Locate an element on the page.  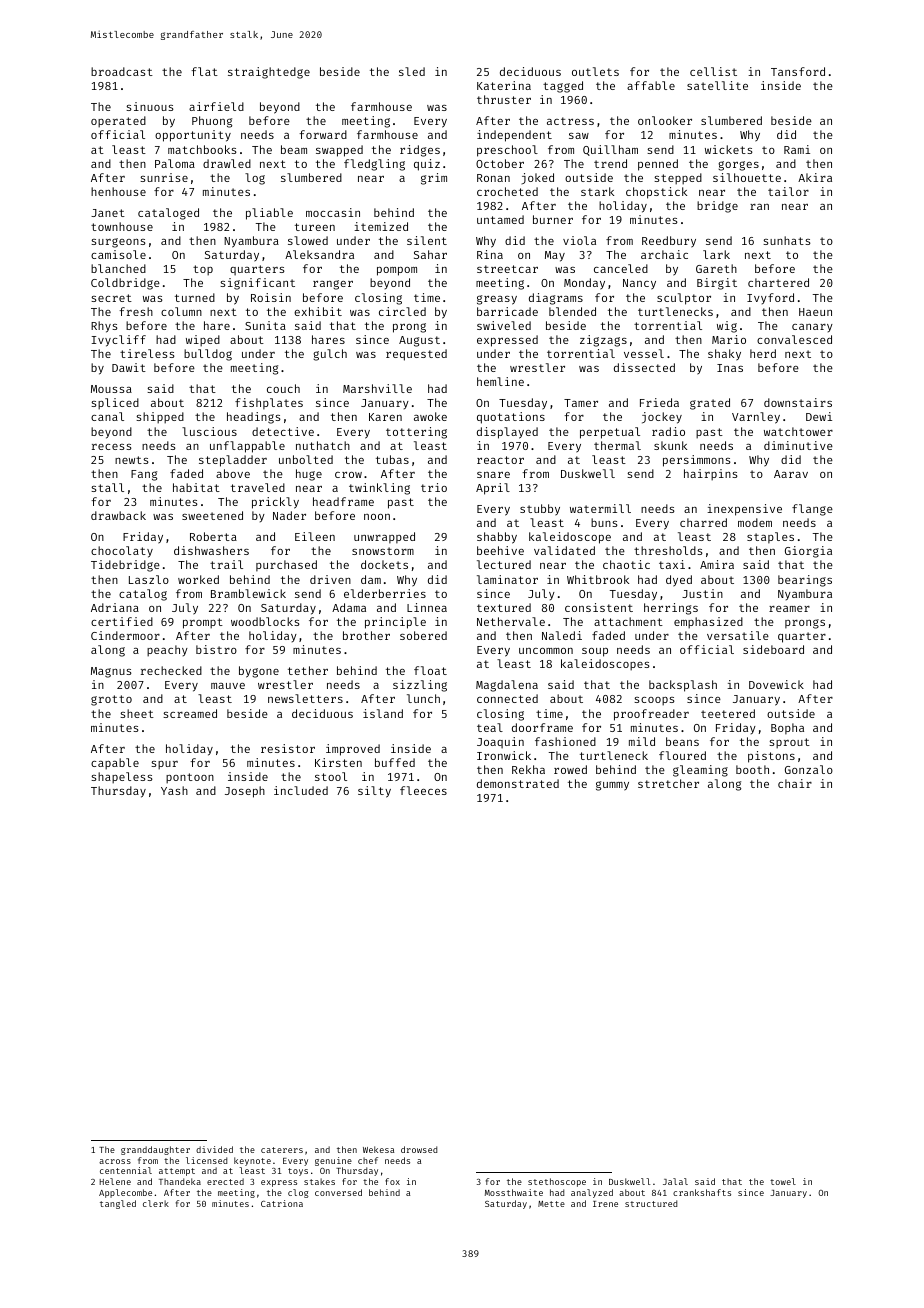
drawled is located at coordinates (227, 163).
